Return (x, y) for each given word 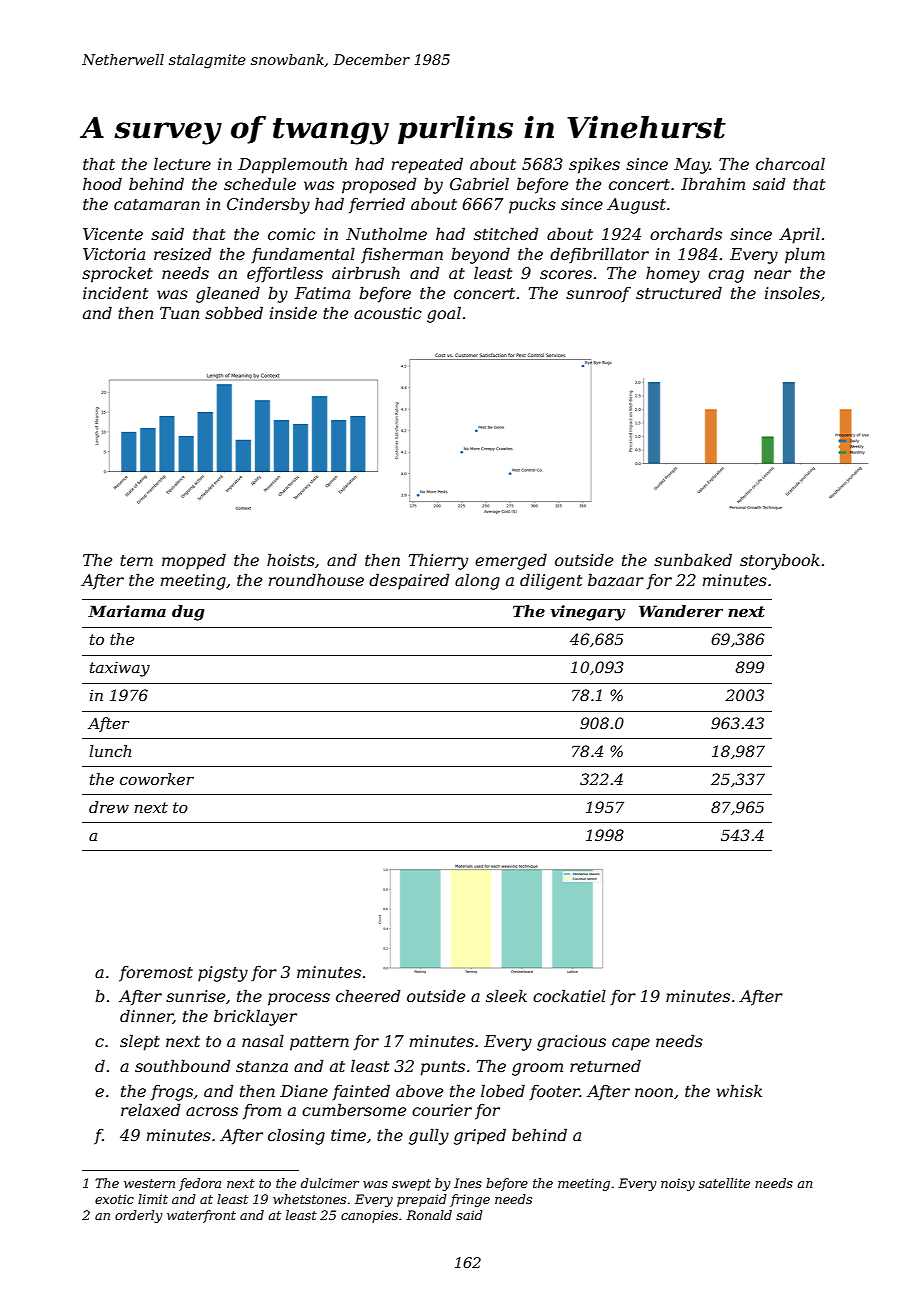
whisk (739, 1090)
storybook (780, 561)
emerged (511, 561)
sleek (506, 995)
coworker (157, 779)
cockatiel (569, 995)
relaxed (151, 1109)
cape (631, 1044)
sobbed (234, 312)
